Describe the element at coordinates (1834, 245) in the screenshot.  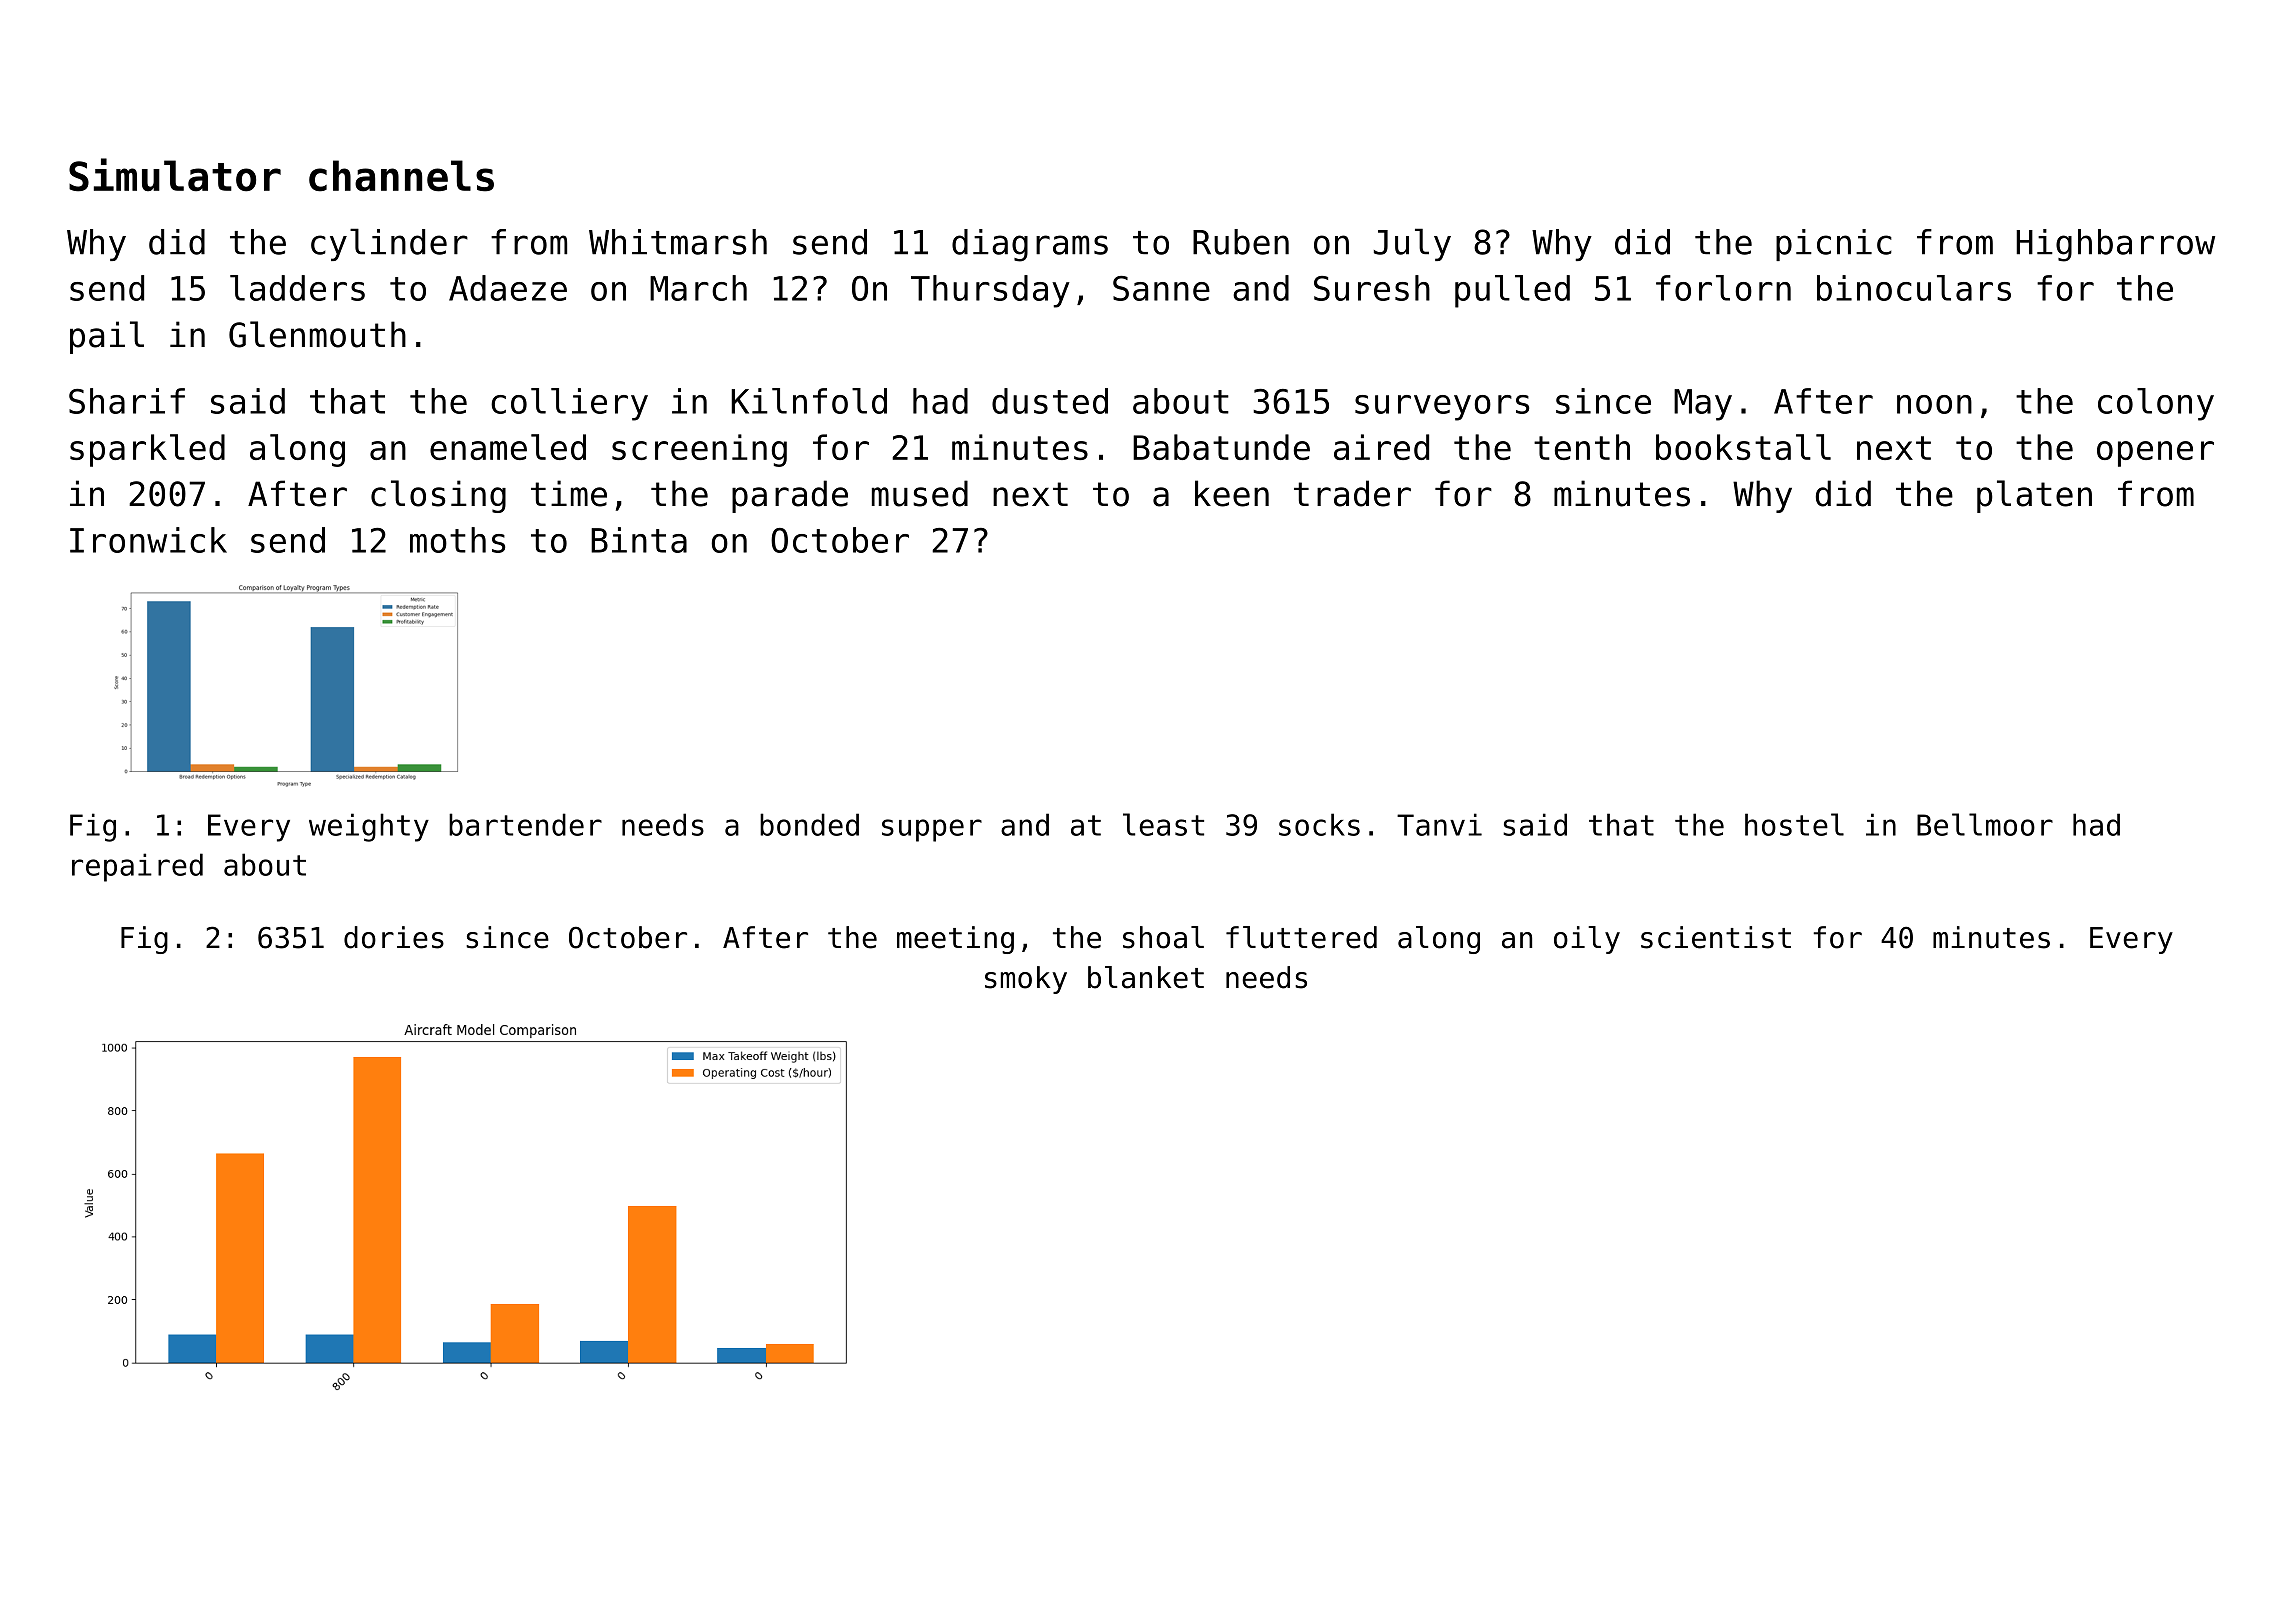
I see `picnic` at that location.
